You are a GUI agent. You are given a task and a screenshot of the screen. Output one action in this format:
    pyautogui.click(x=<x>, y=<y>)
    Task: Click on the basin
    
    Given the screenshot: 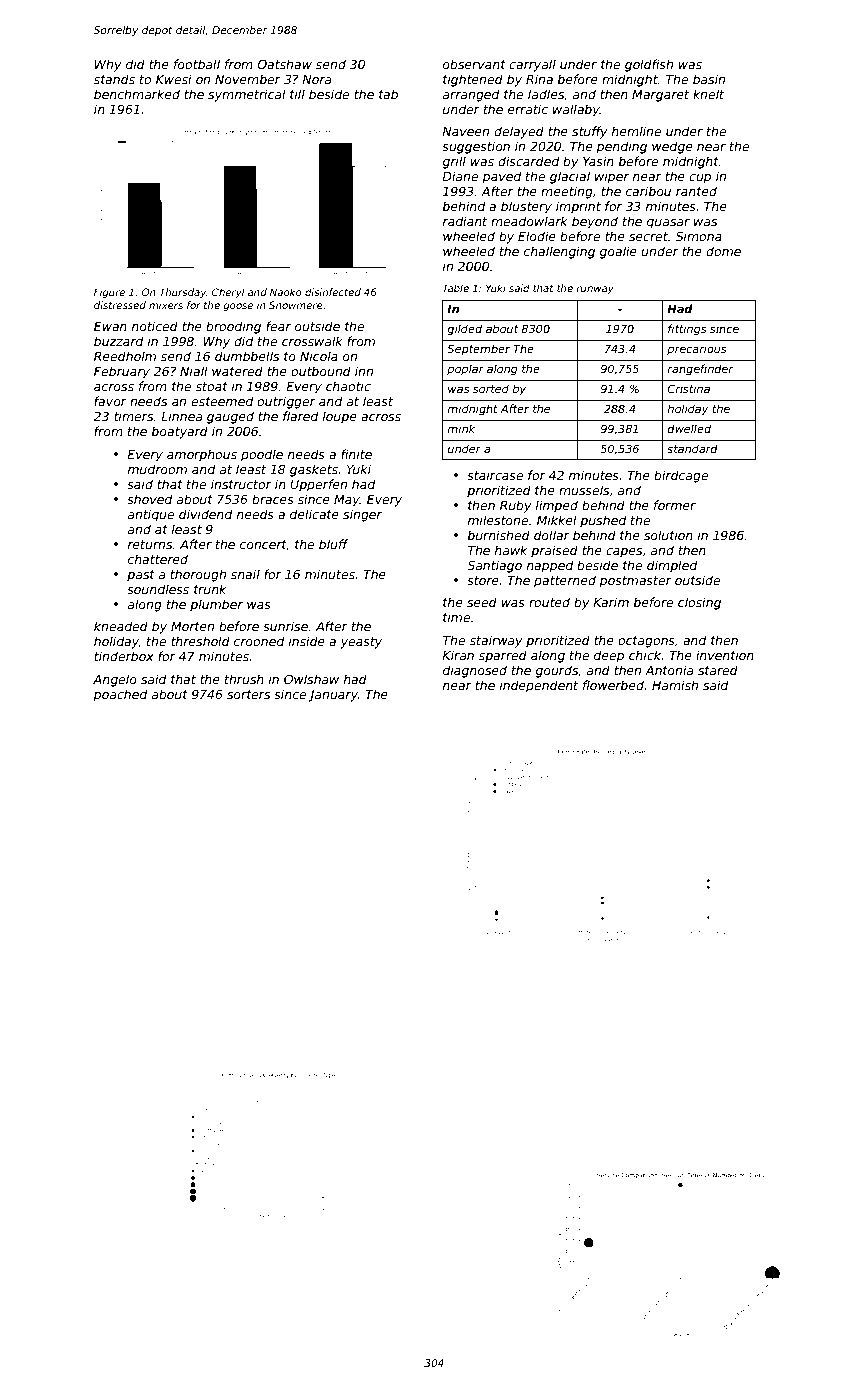 What is the action you would take?
    pyautogui.click(x=709, y=79)
